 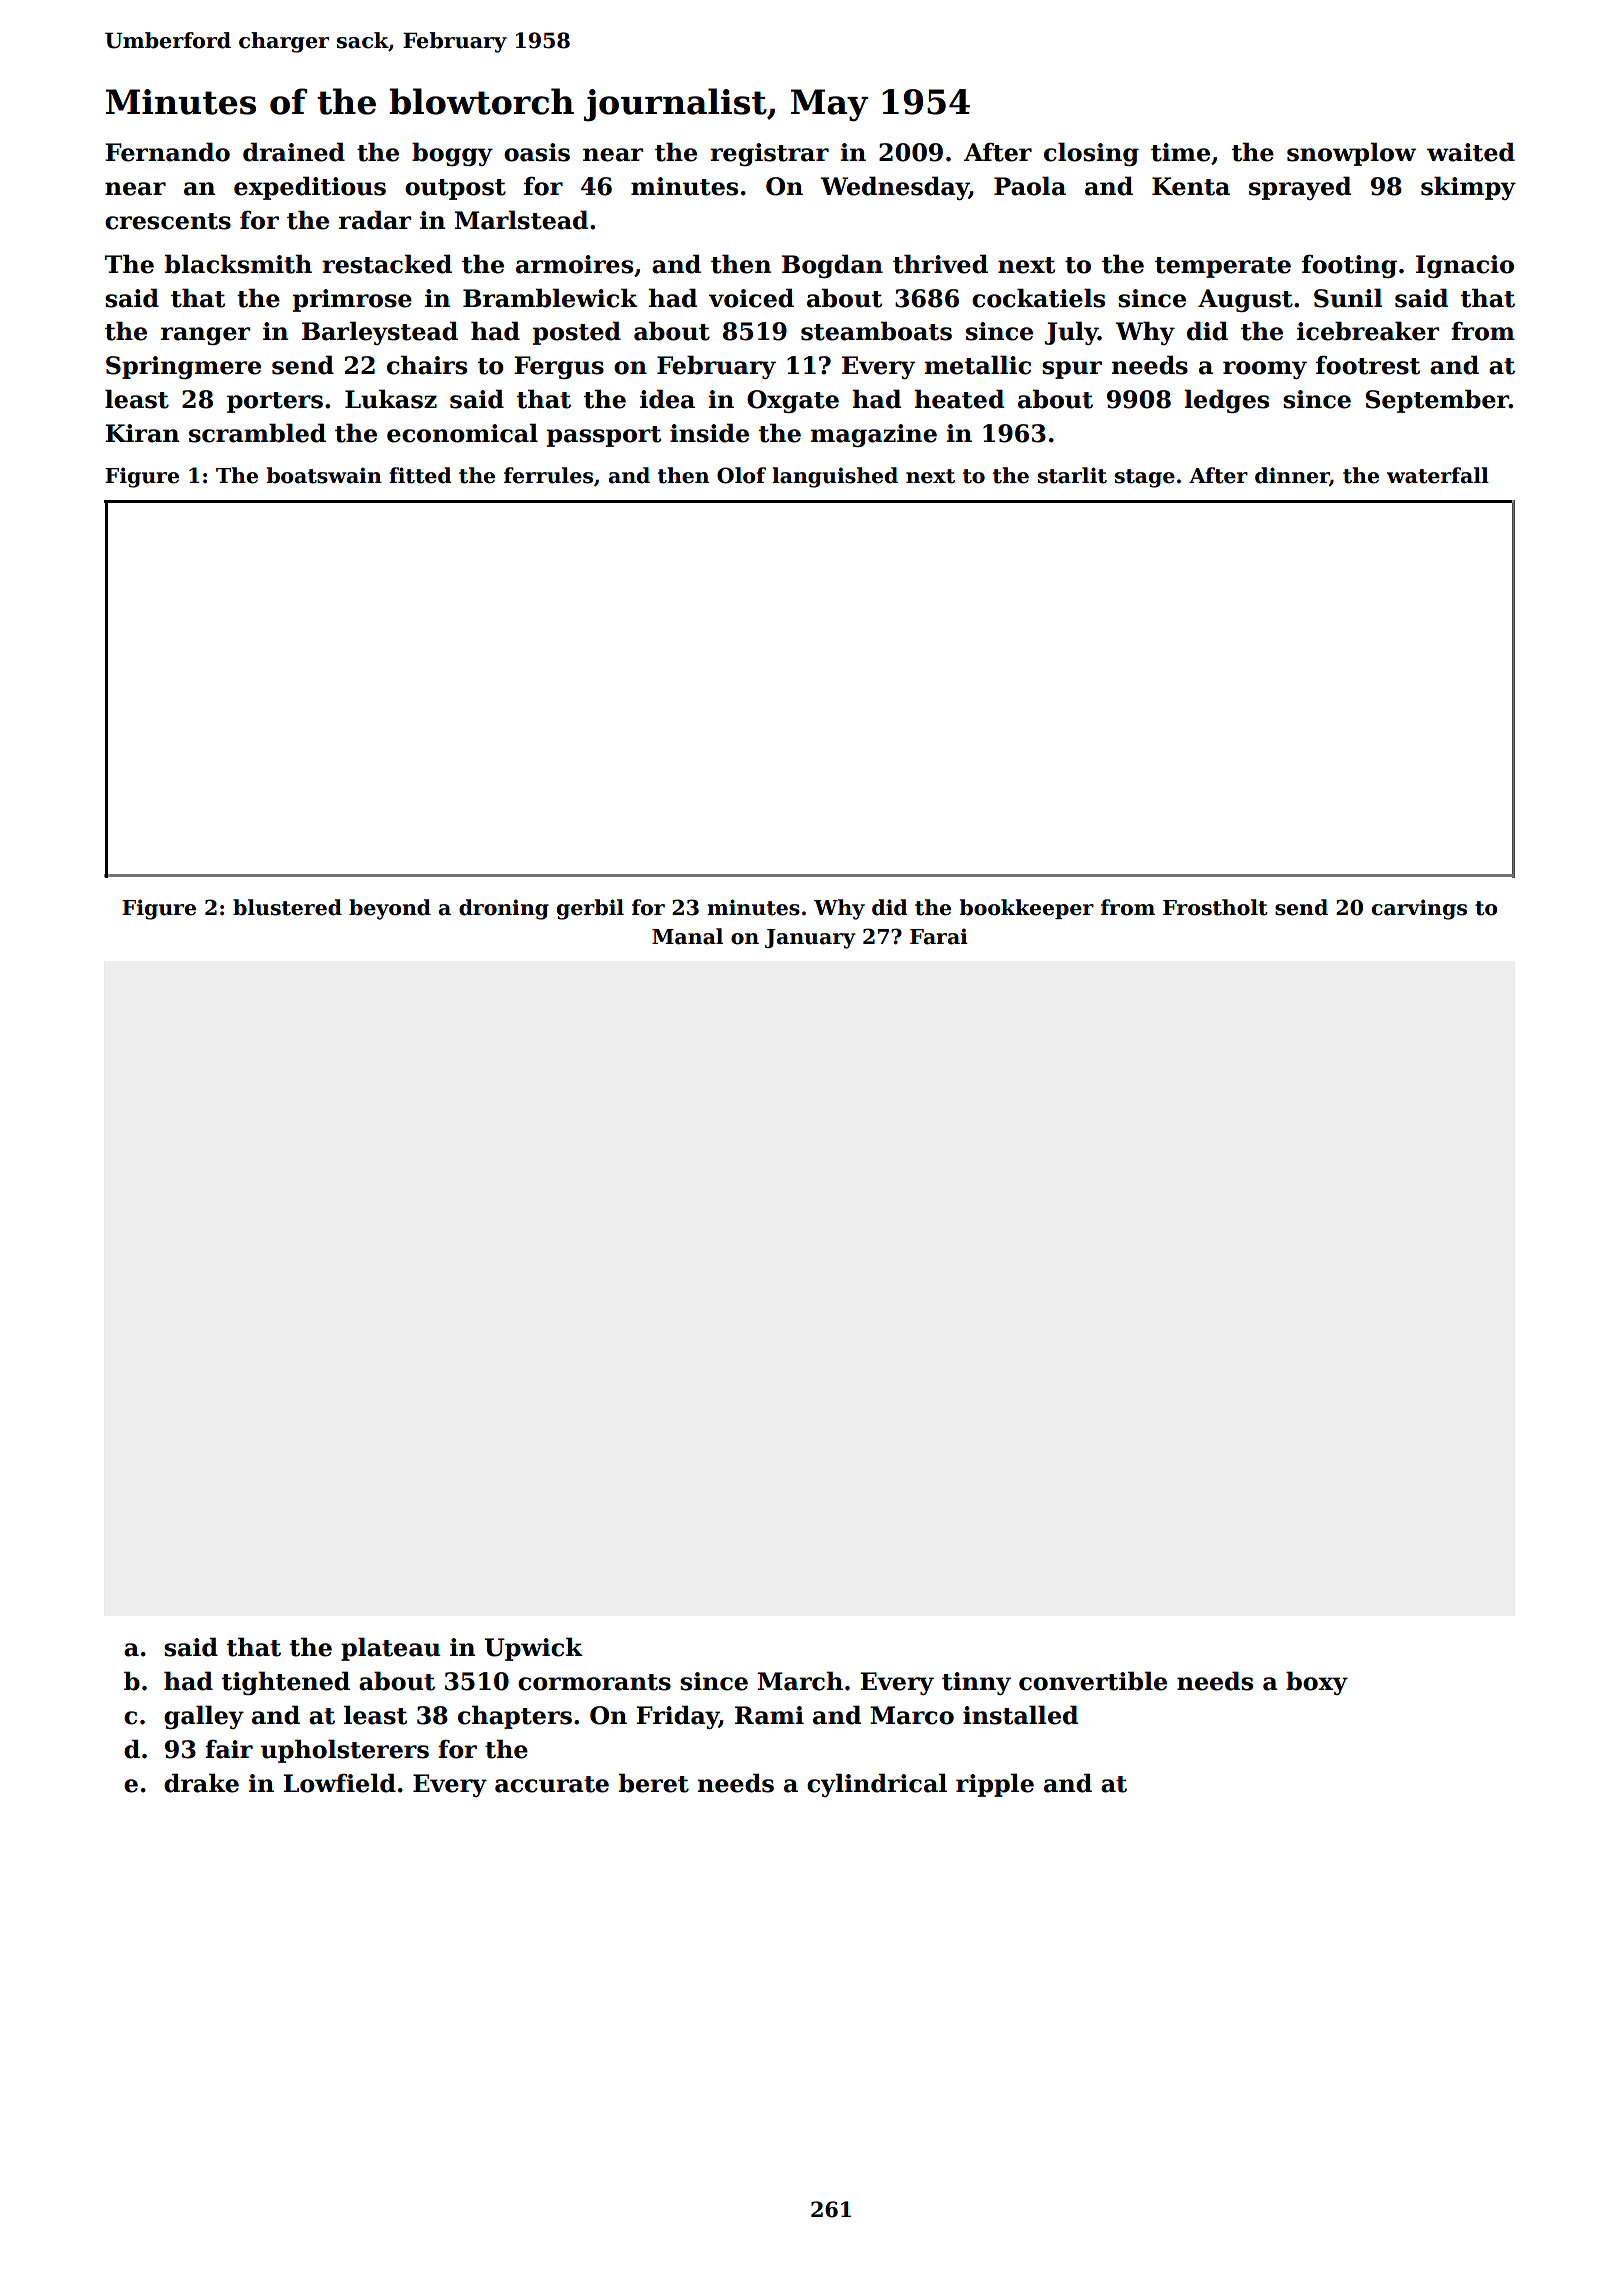 I want to click on beyond, so click(x=390, y=909).
